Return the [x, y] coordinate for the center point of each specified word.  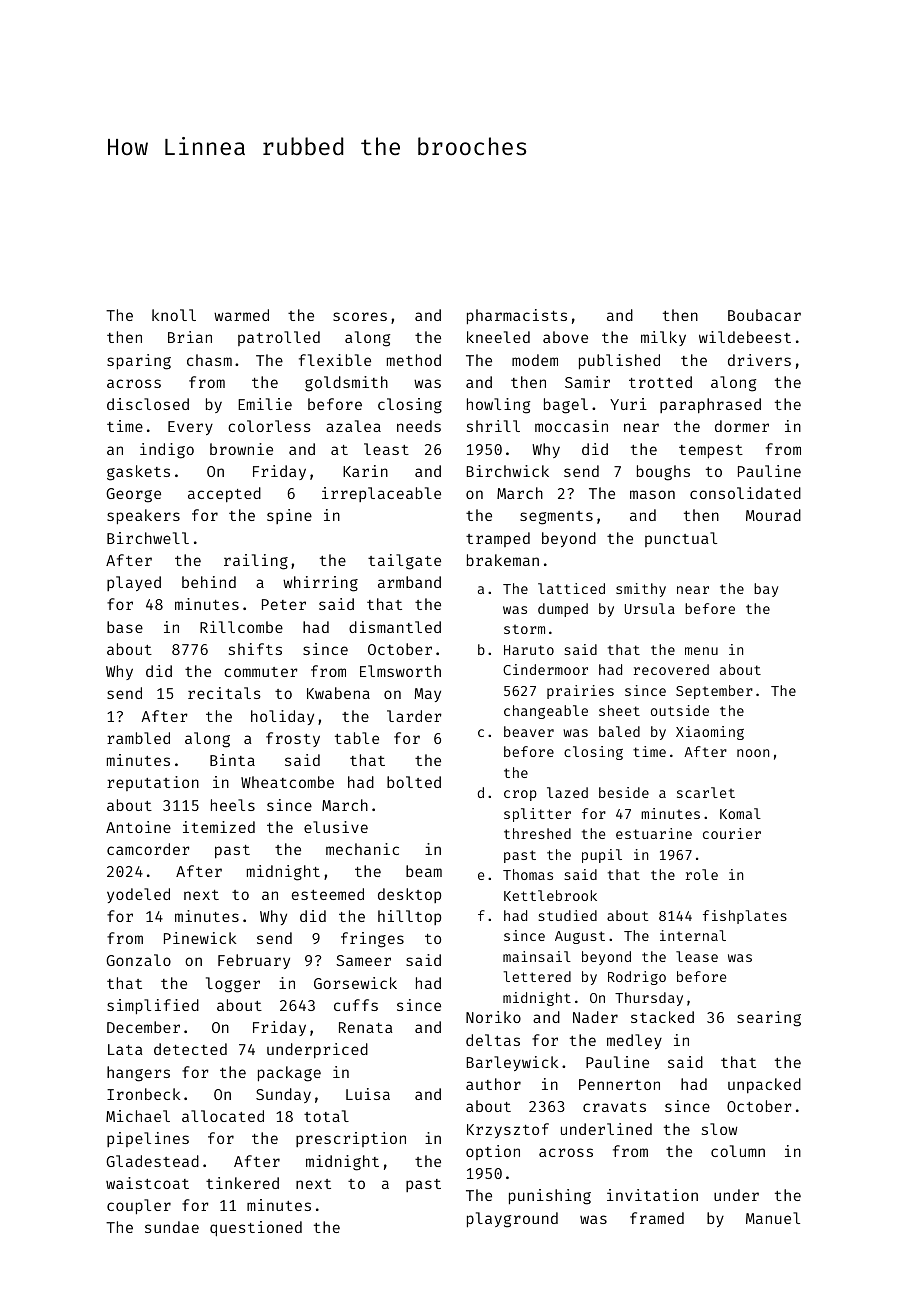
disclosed [148, 404]
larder [414, 716]
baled [619, 731]
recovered [671, 669]
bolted [414, 782]
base [125, 627]
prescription [351, 1139]
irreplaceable [381, 494]
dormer [742, 426]
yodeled [138, 895]
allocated [223, 1116]
